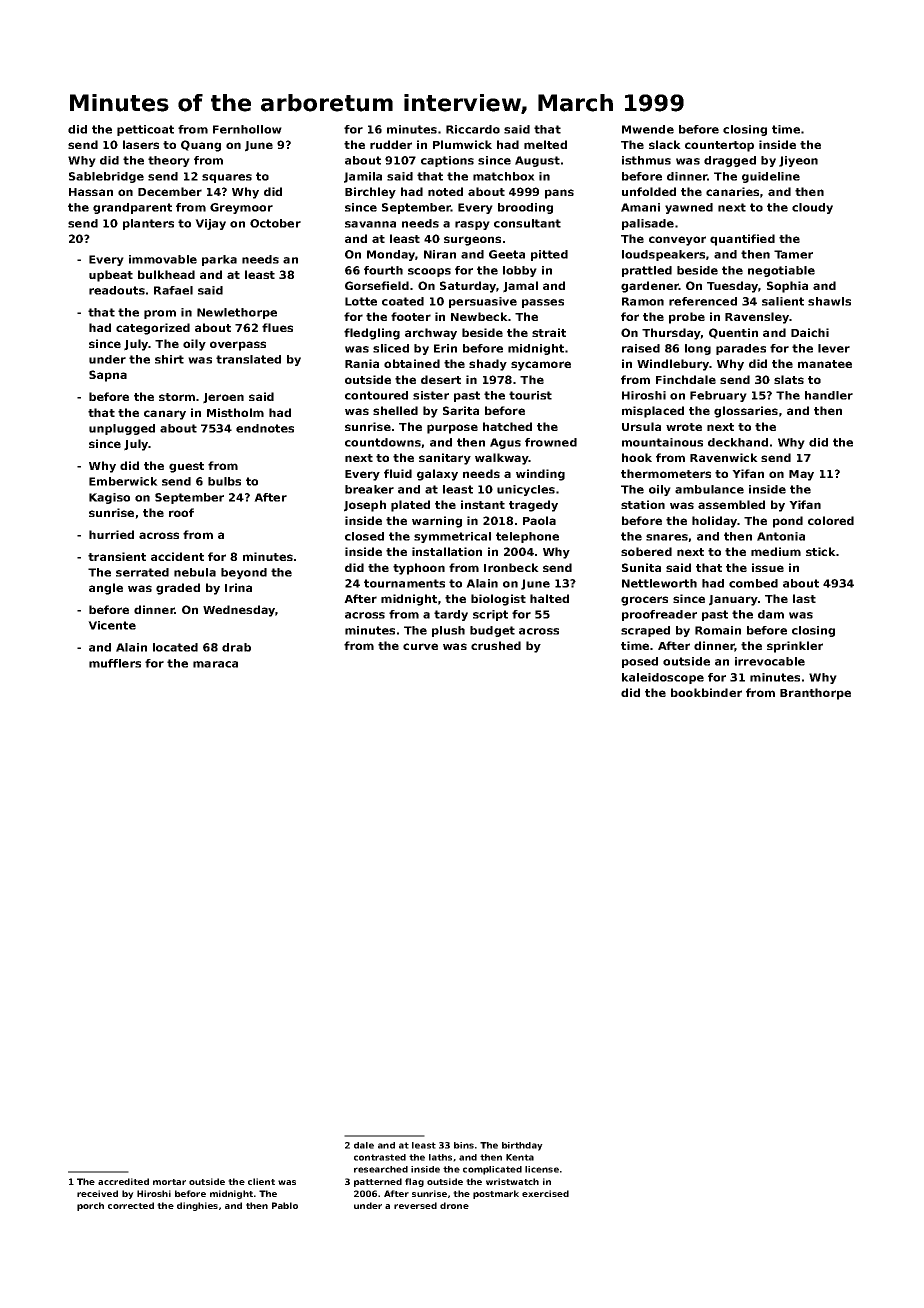 Image resolution: width=924 pixels, height=1308 pixels. I want to click on pond, so click(788, 522).
